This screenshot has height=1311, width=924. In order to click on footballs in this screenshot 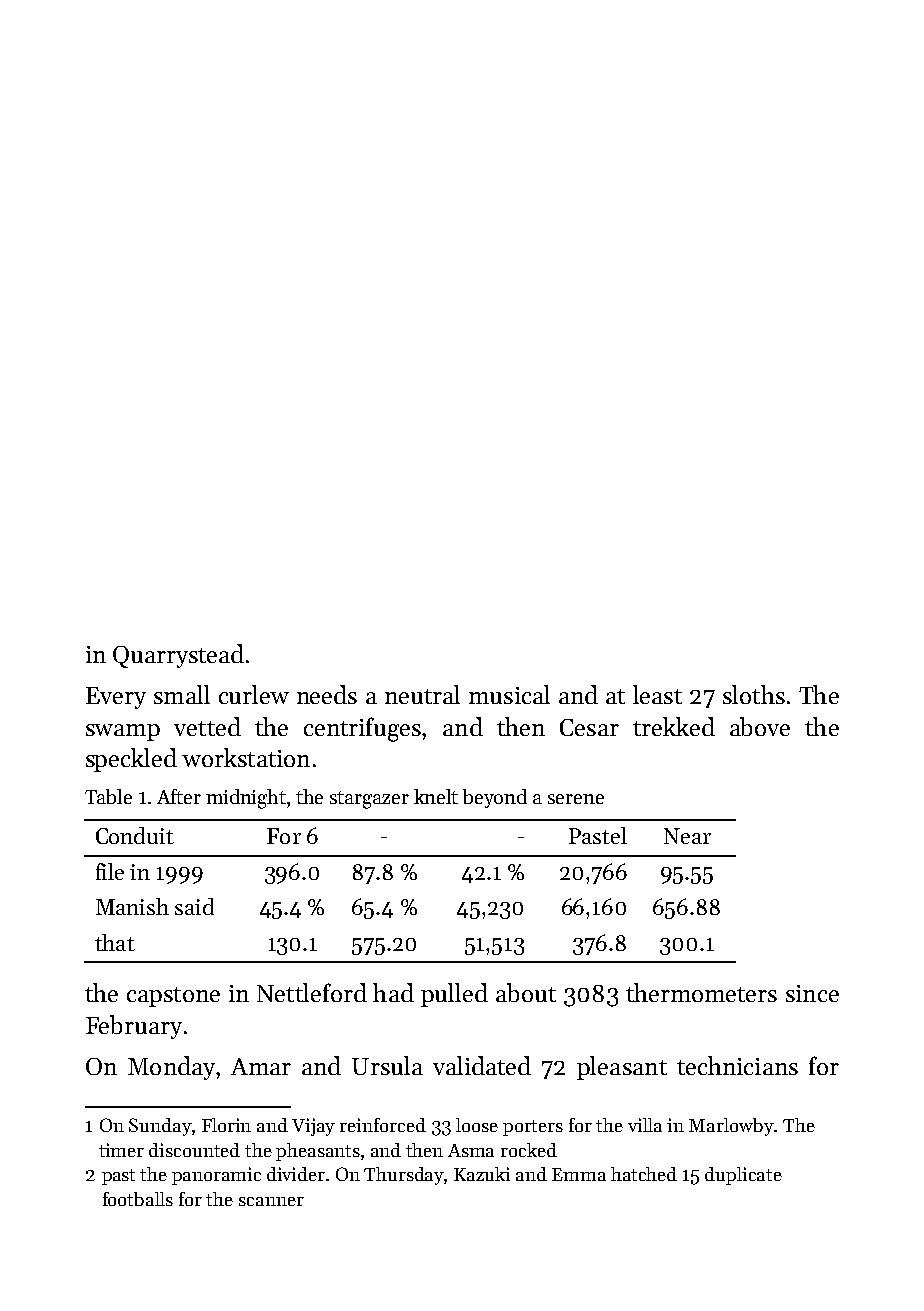, I will do `click(138, 1199)`.
